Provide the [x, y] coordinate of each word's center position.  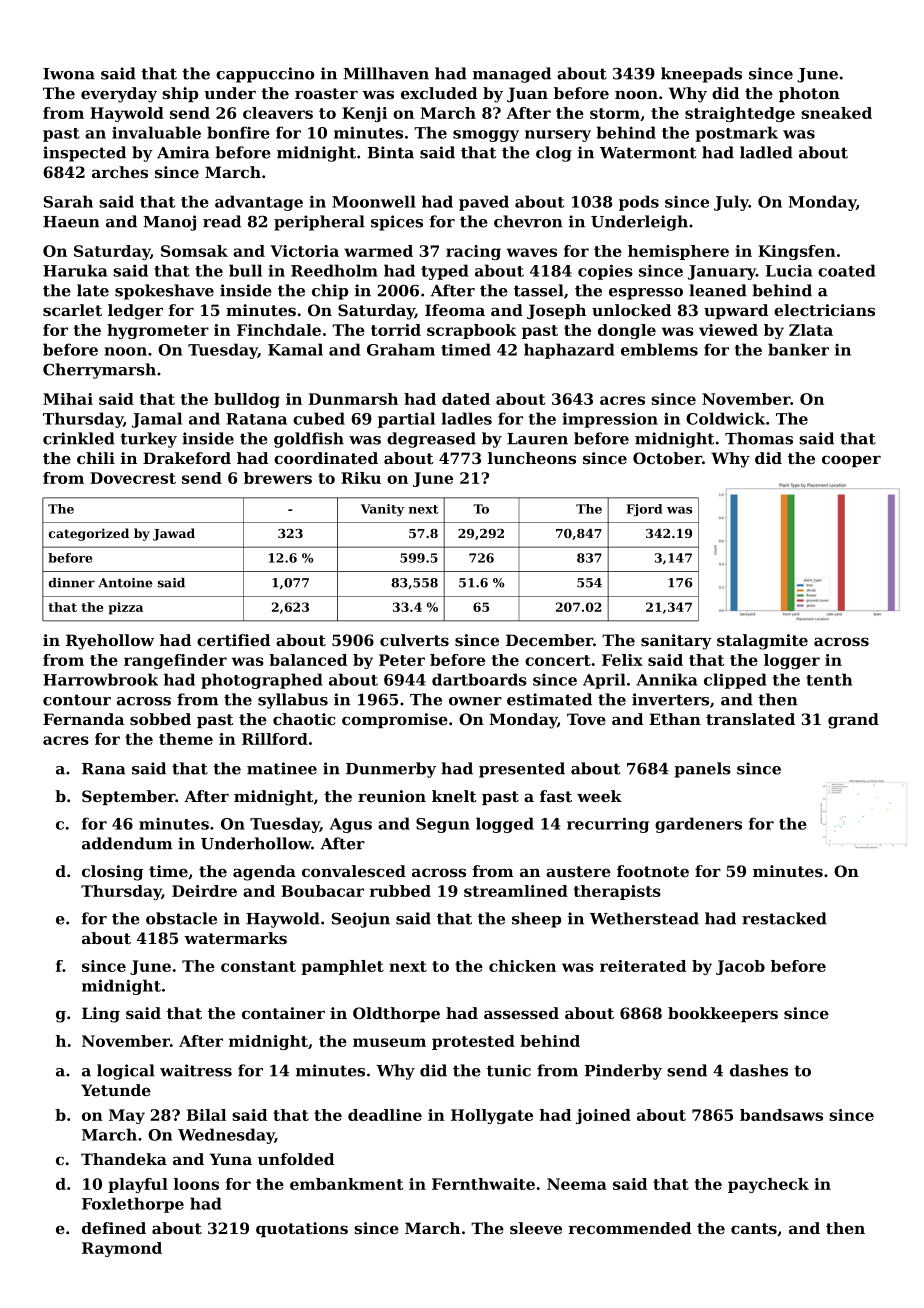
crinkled [79, 438]
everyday [119, 95]
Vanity [382, 510]
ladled [766, 152]
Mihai [68, 399]
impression [610, 420]
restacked [784, 918]
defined [114, 1228]
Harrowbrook [100, 679]
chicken [522, 966]
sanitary [676, 642]
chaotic [304, 719]
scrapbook [471, 331]
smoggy [486, 136]
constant [258, 966]
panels [702, 770]
